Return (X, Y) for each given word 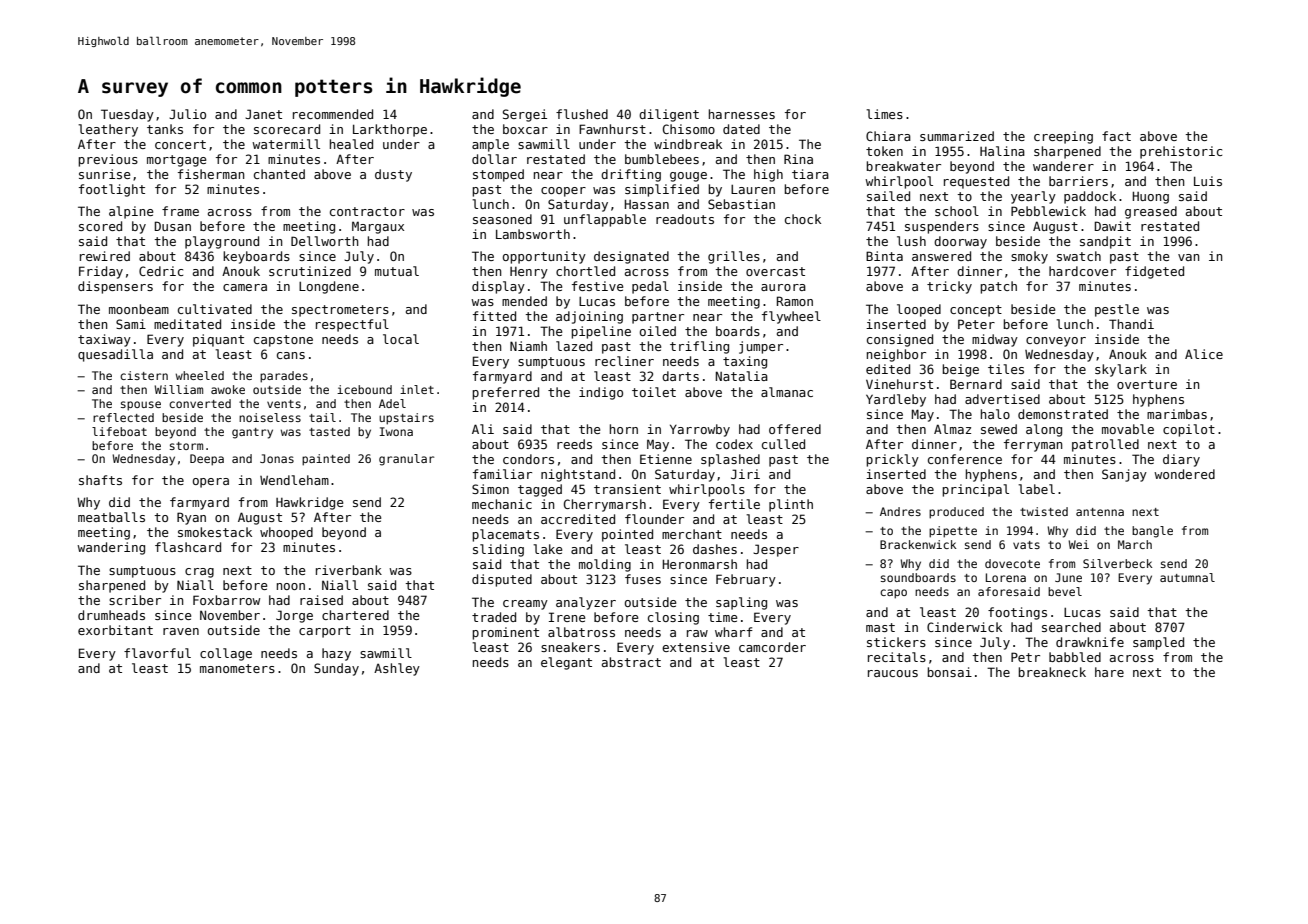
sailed (888, 196)
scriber (135, 600)
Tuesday (127, 115)
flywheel (791, 317)
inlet (417, 389)
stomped (498, 175)
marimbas (1177, 414)
